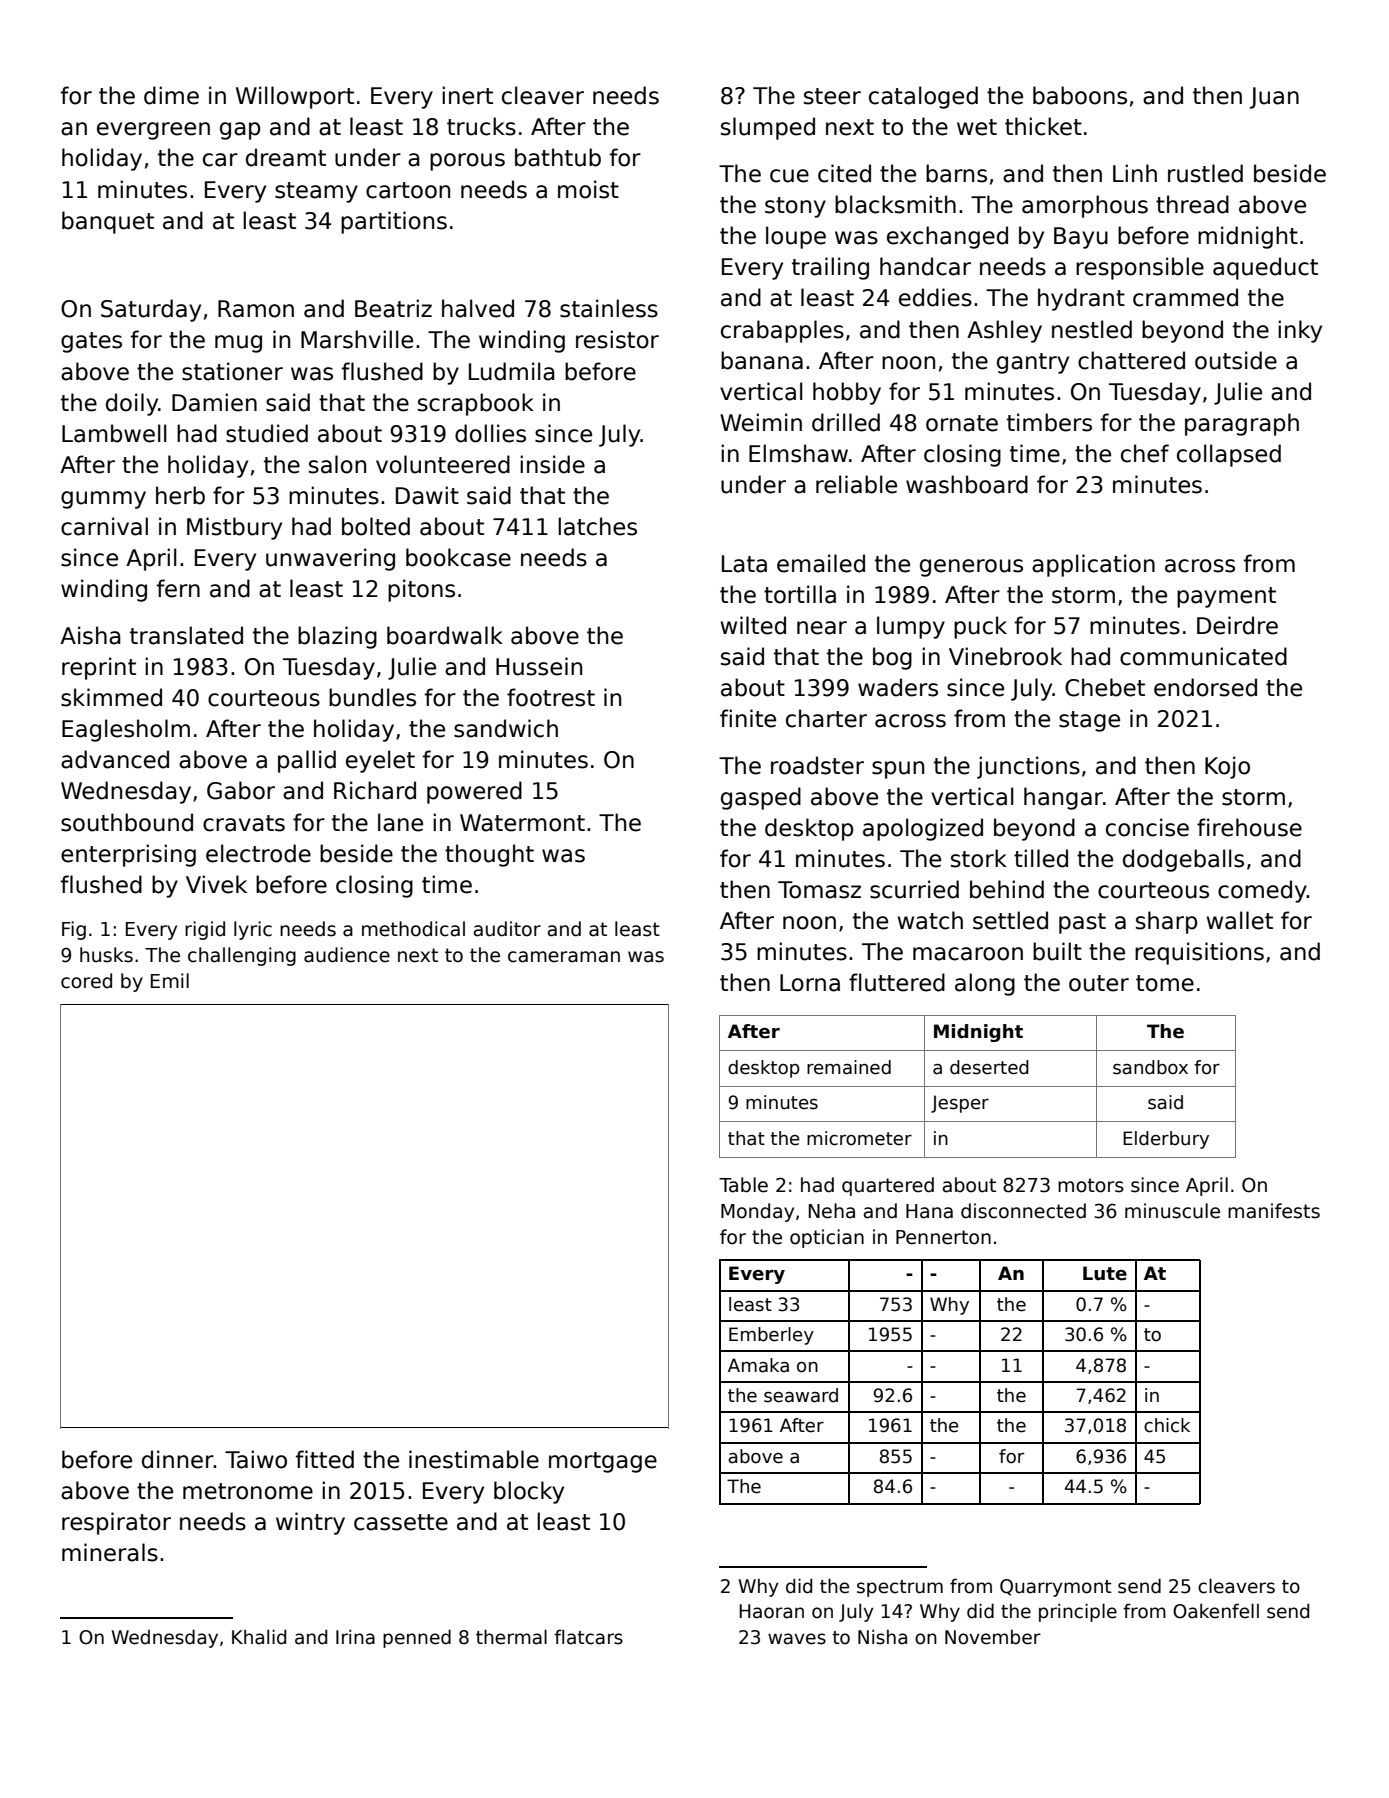 The height and width of the screenshot is (1798, 1389). I want to click on charter, so click(826, 718).
